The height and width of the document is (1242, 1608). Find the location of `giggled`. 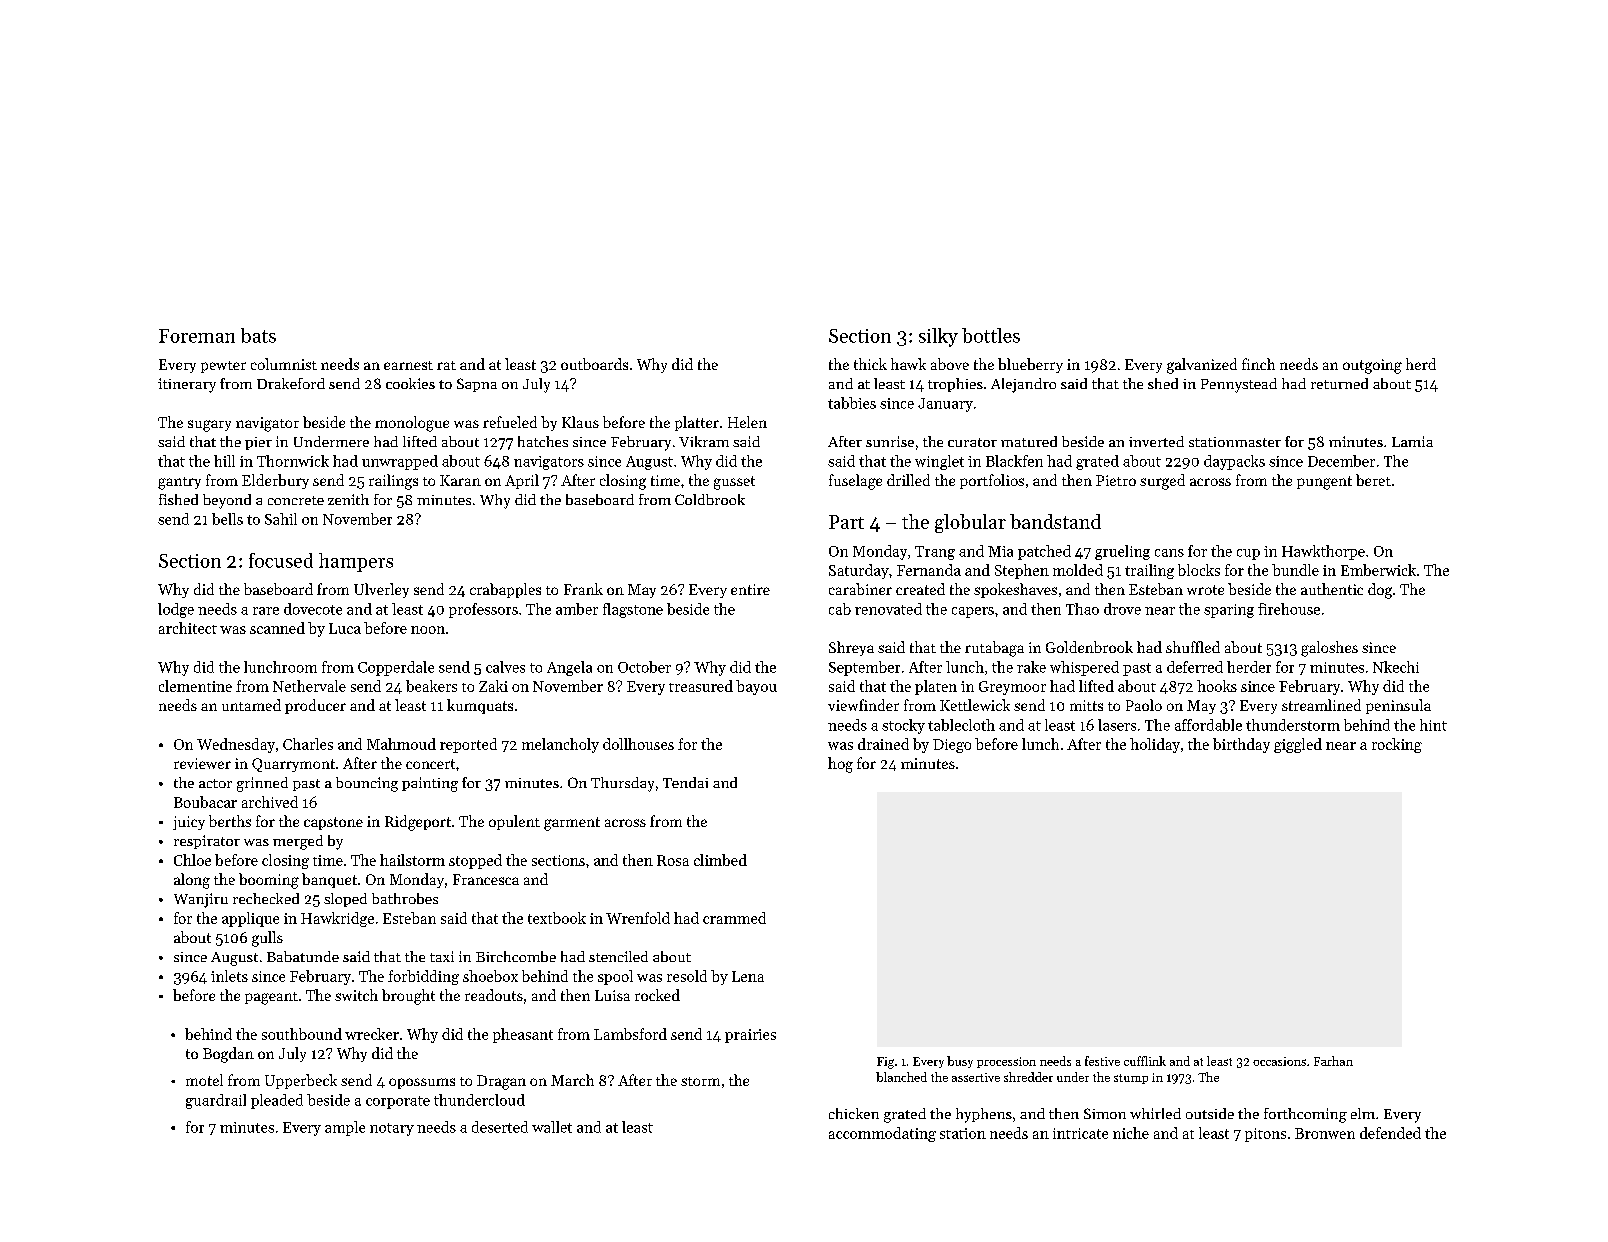

giggled is located at coordinates (1298, 745).
